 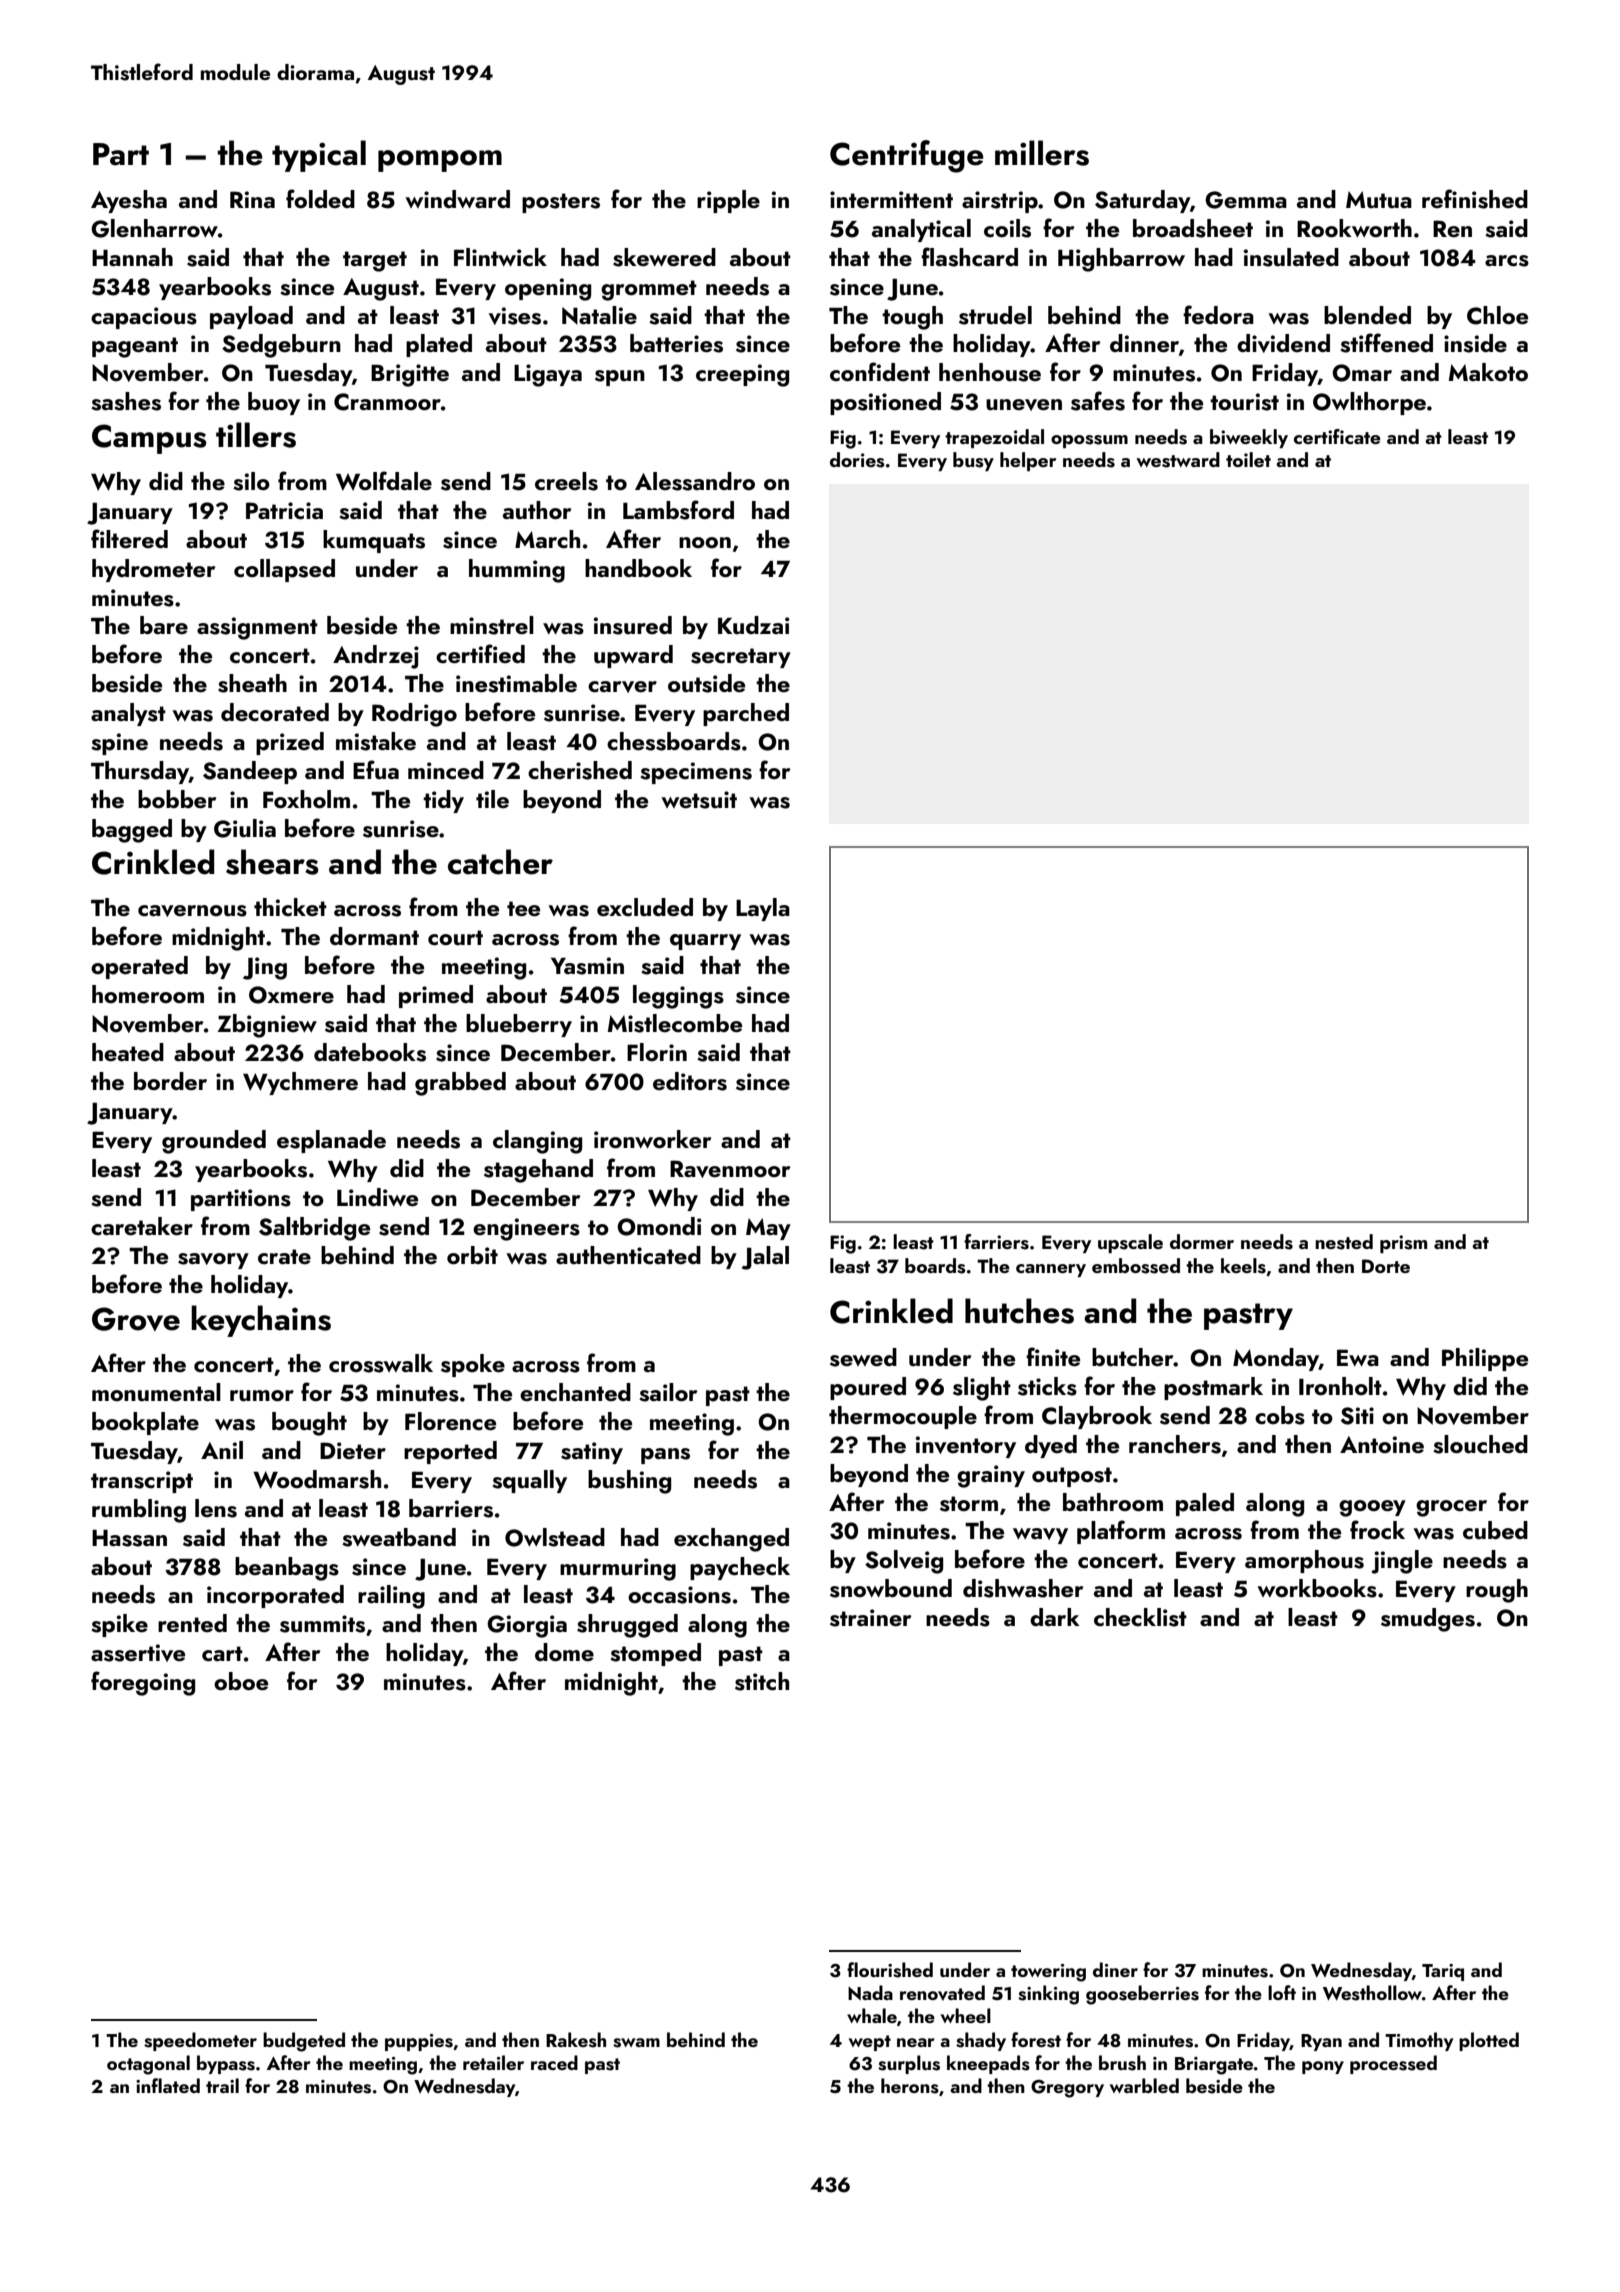 What do you see at coordinates (1248, 459) in the image?
I see `toilet` at bounding box center [1248, 459].
